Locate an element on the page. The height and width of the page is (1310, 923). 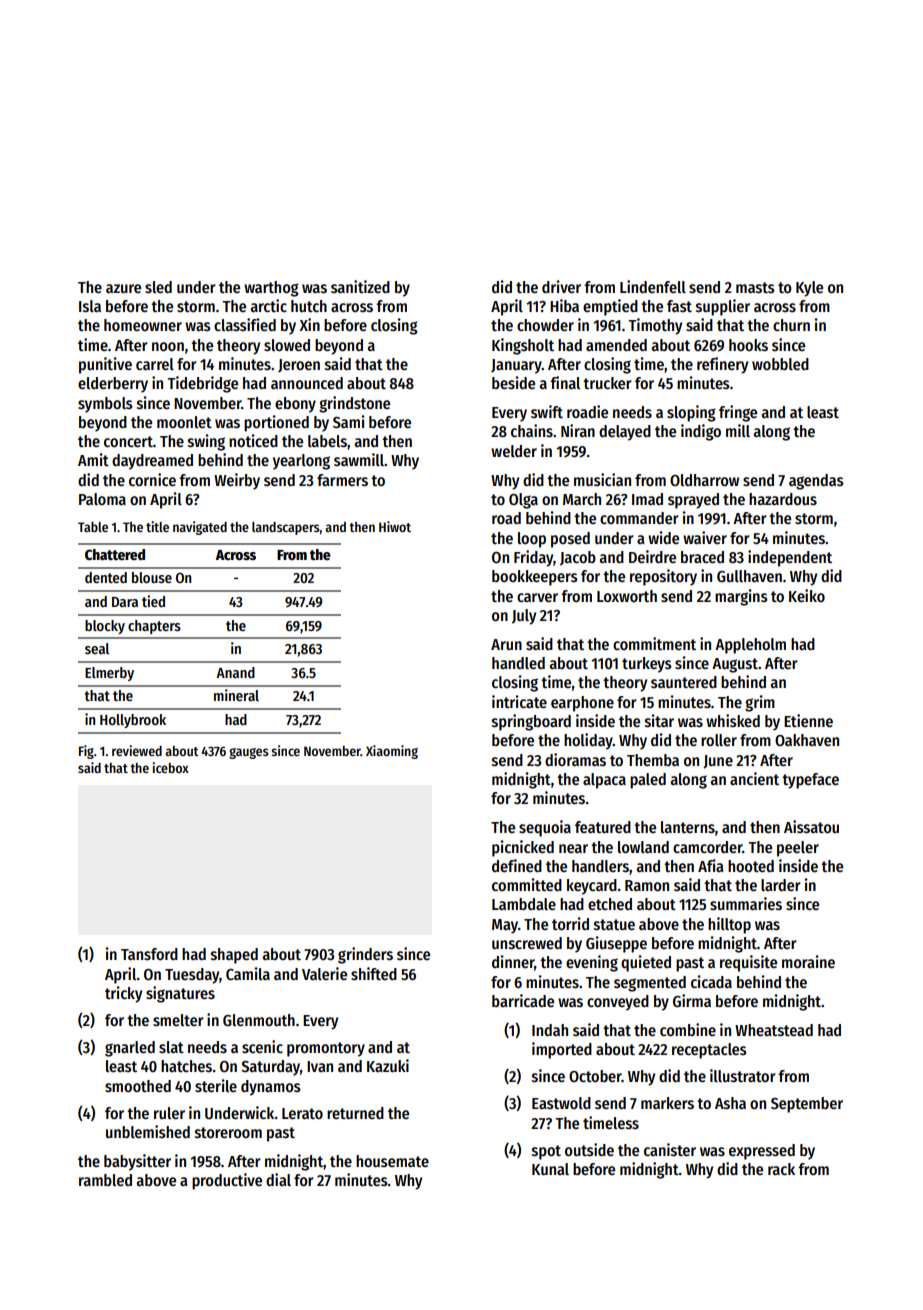
Tidebridge is located at coordinates (202, 384).
